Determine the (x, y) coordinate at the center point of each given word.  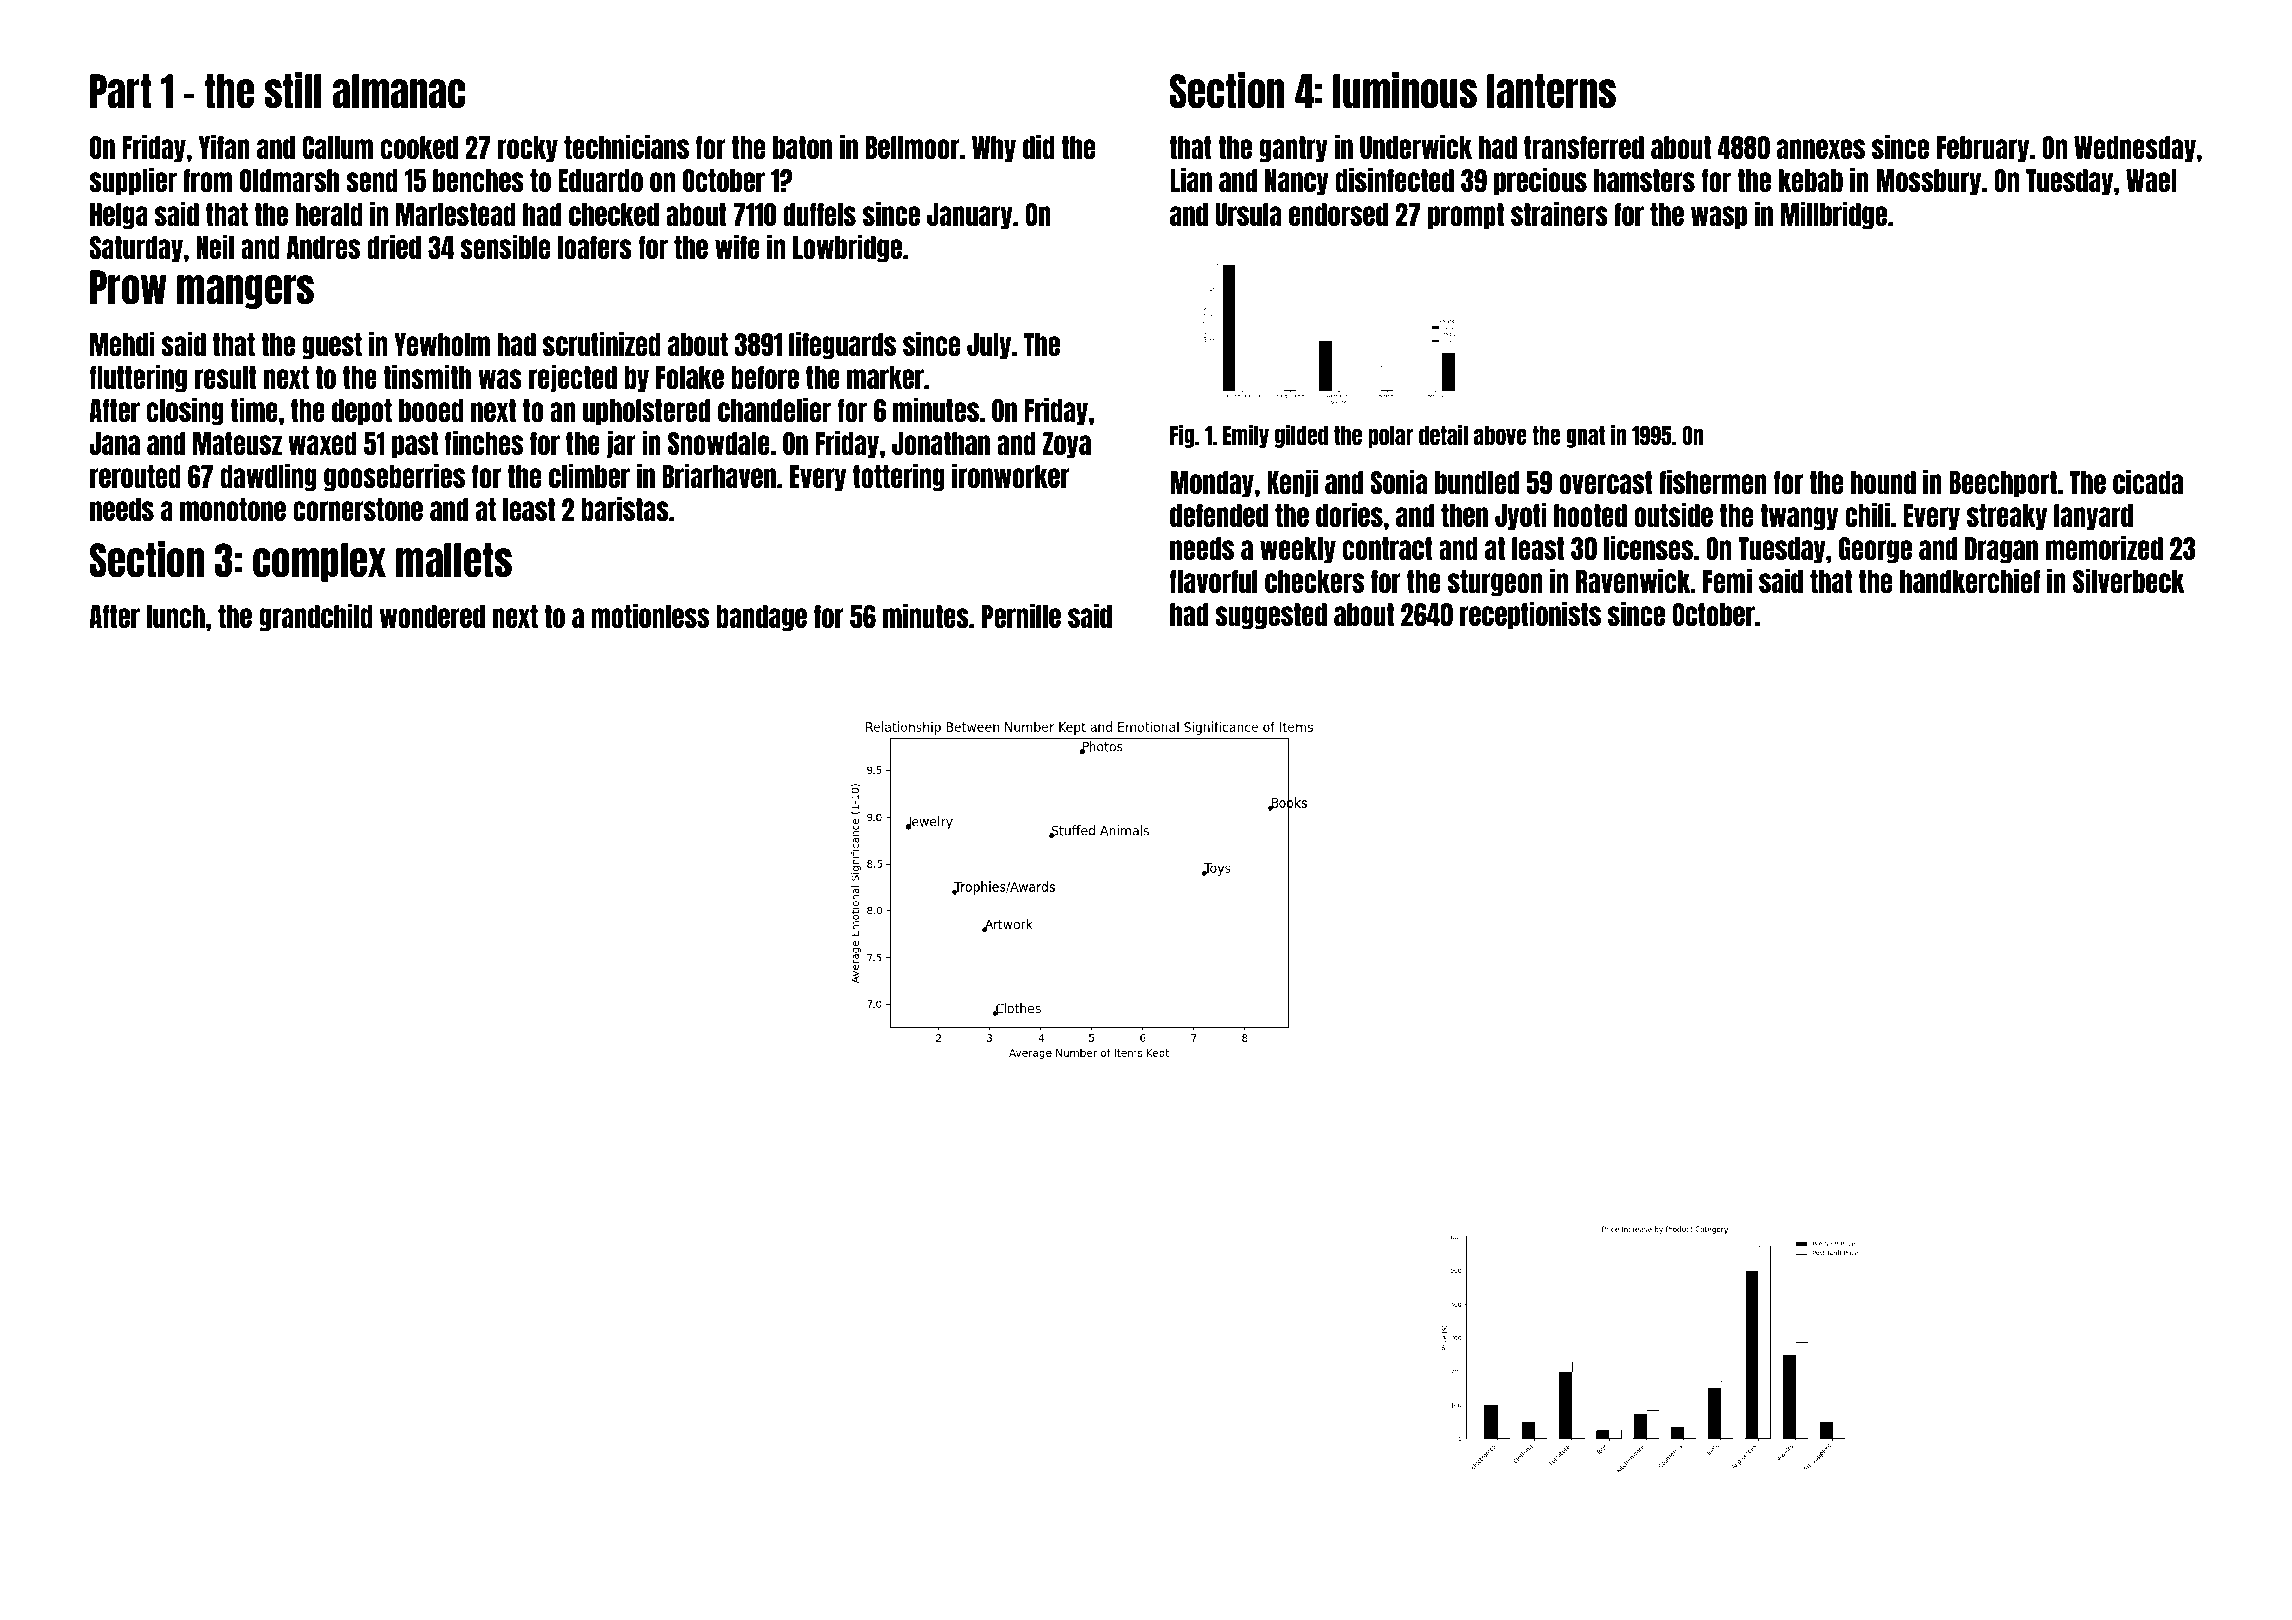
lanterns (1551, 91)
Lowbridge (847, 248)
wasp (1719, 217)
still (293, 90)
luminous (1405, 90)
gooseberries (394, 477)
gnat (1585, 437)
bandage (761, 618)
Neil (215, 246)
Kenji (1292, 483)
